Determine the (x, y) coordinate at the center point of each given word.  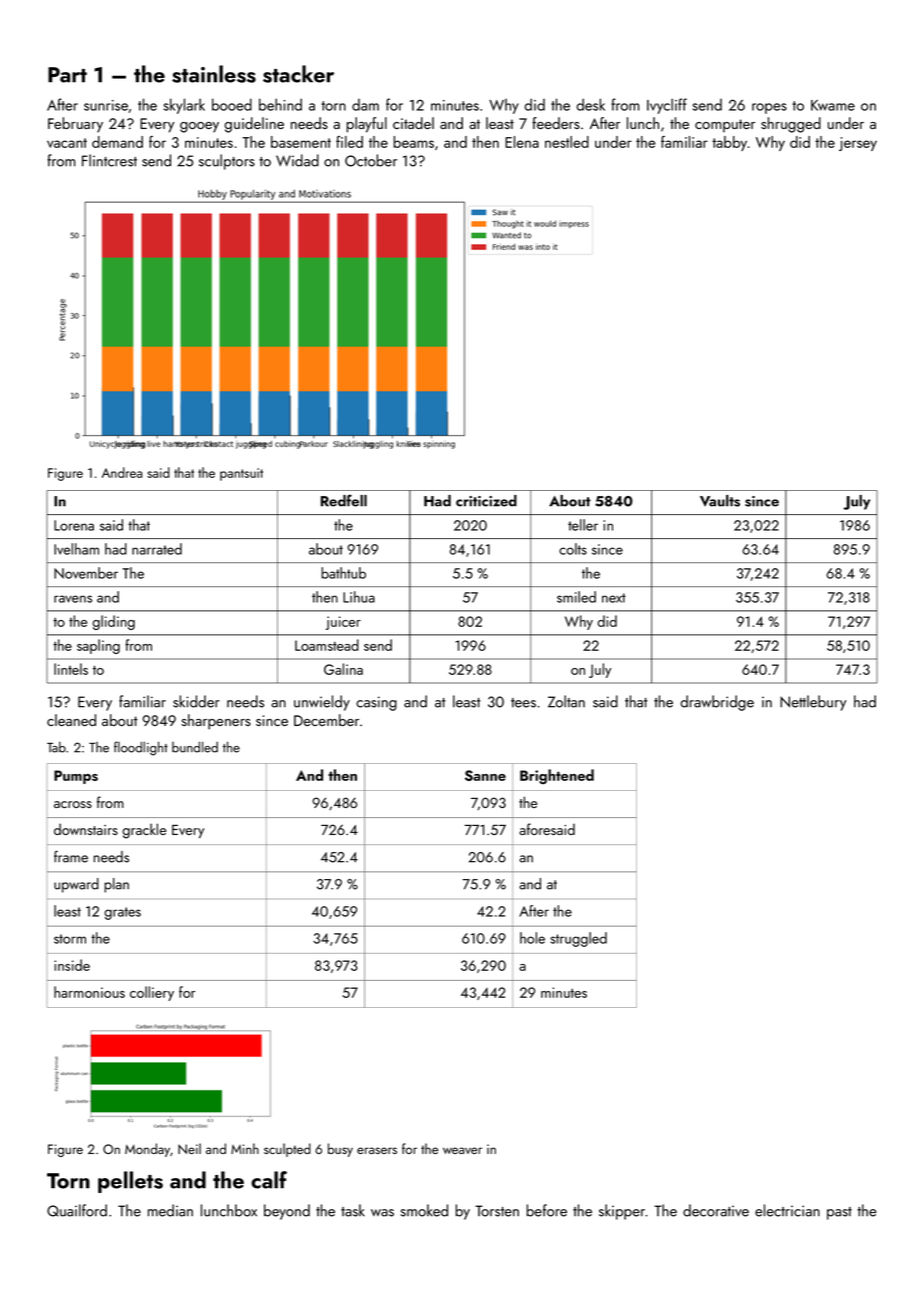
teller (583, 525)
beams (414, 142)
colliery (152, 993)
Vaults (720, 501)
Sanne (485, 775)
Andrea (122, 472)
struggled (578, 939)
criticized (486, 501)
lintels (71, 669)
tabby (729, 143)
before (547, 1210)
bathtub (343, 573)
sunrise (106, 105)
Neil (189, 1148)
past (839, 1213)
